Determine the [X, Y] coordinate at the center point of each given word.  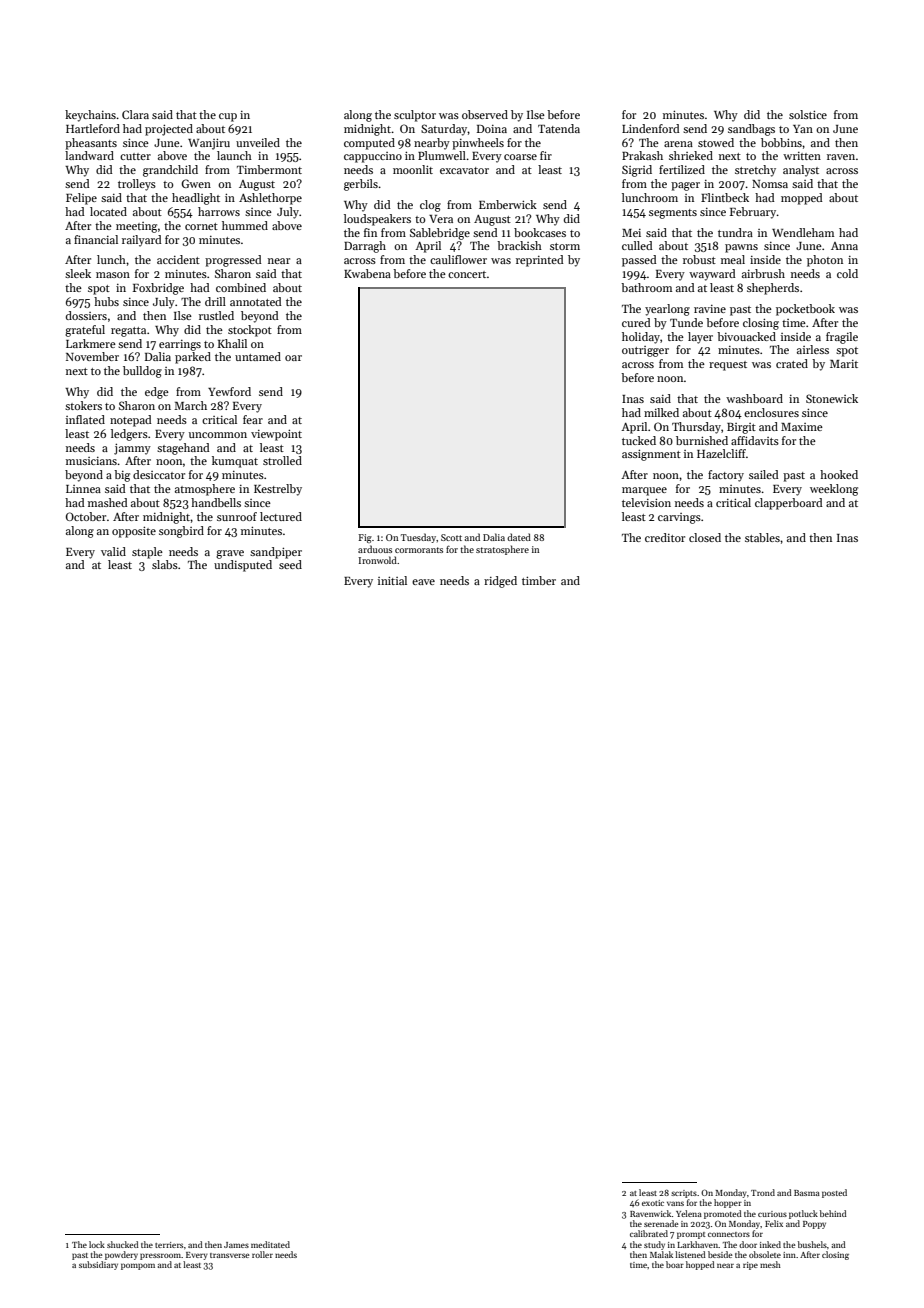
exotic [653, 1203]
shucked [123, 1244]
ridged [500, 582]
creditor [665, 537]
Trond [763, 1192]
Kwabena [367, 273]
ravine [710, 309]
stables [762, 537]
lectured [281, 516]
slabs [165, 564]
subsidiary [98, 1265]
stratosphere [502, 550]
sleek [78, 273]
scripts [684, 1194]
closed [705, 537]
